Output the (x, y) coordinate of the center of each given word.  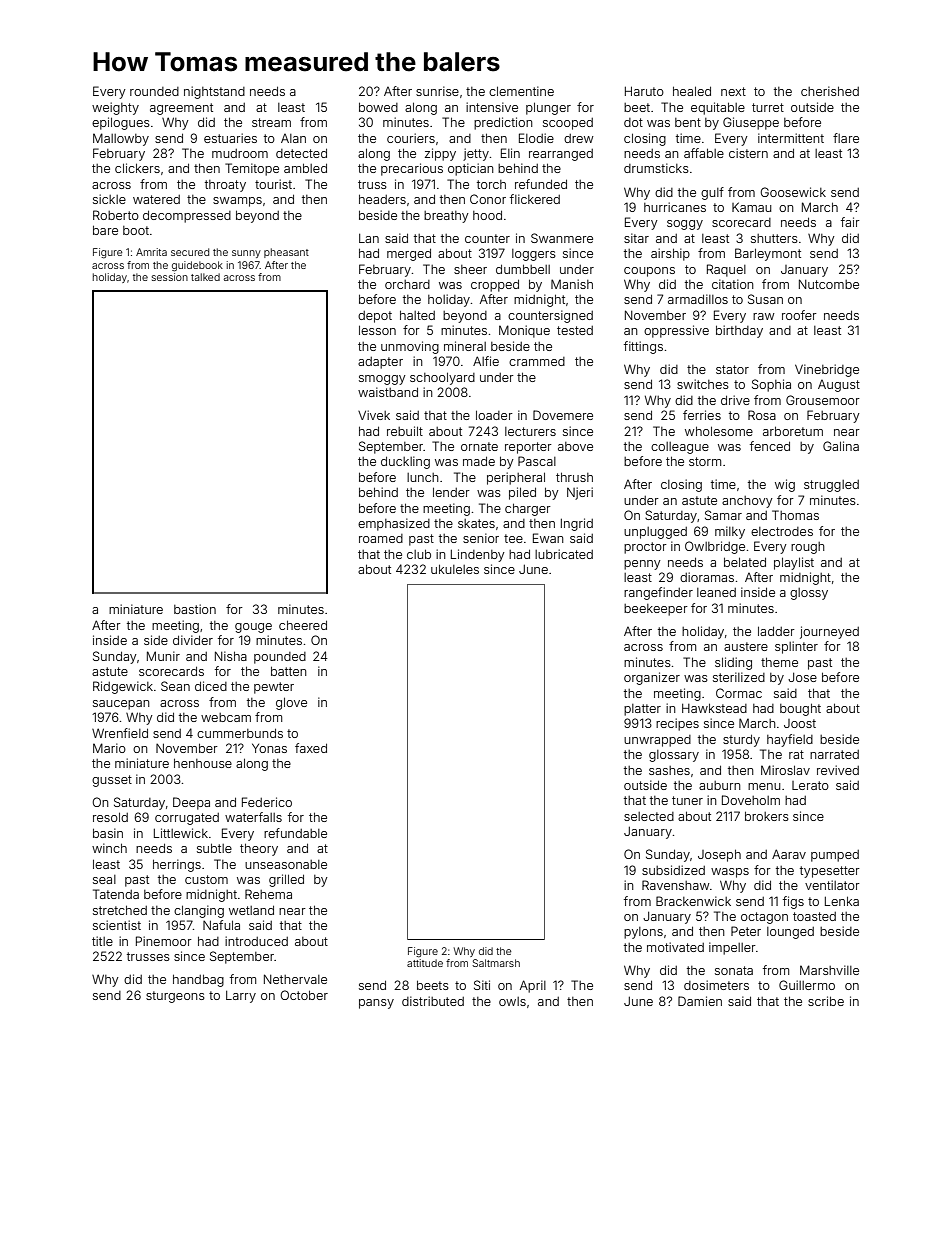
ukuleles (455, 569)
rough (808, 548)
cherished (830, 91)
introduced (256, 941)
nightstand (214, 92)
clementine (521, 91)
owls (512, 1001)
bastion (195, 609)
